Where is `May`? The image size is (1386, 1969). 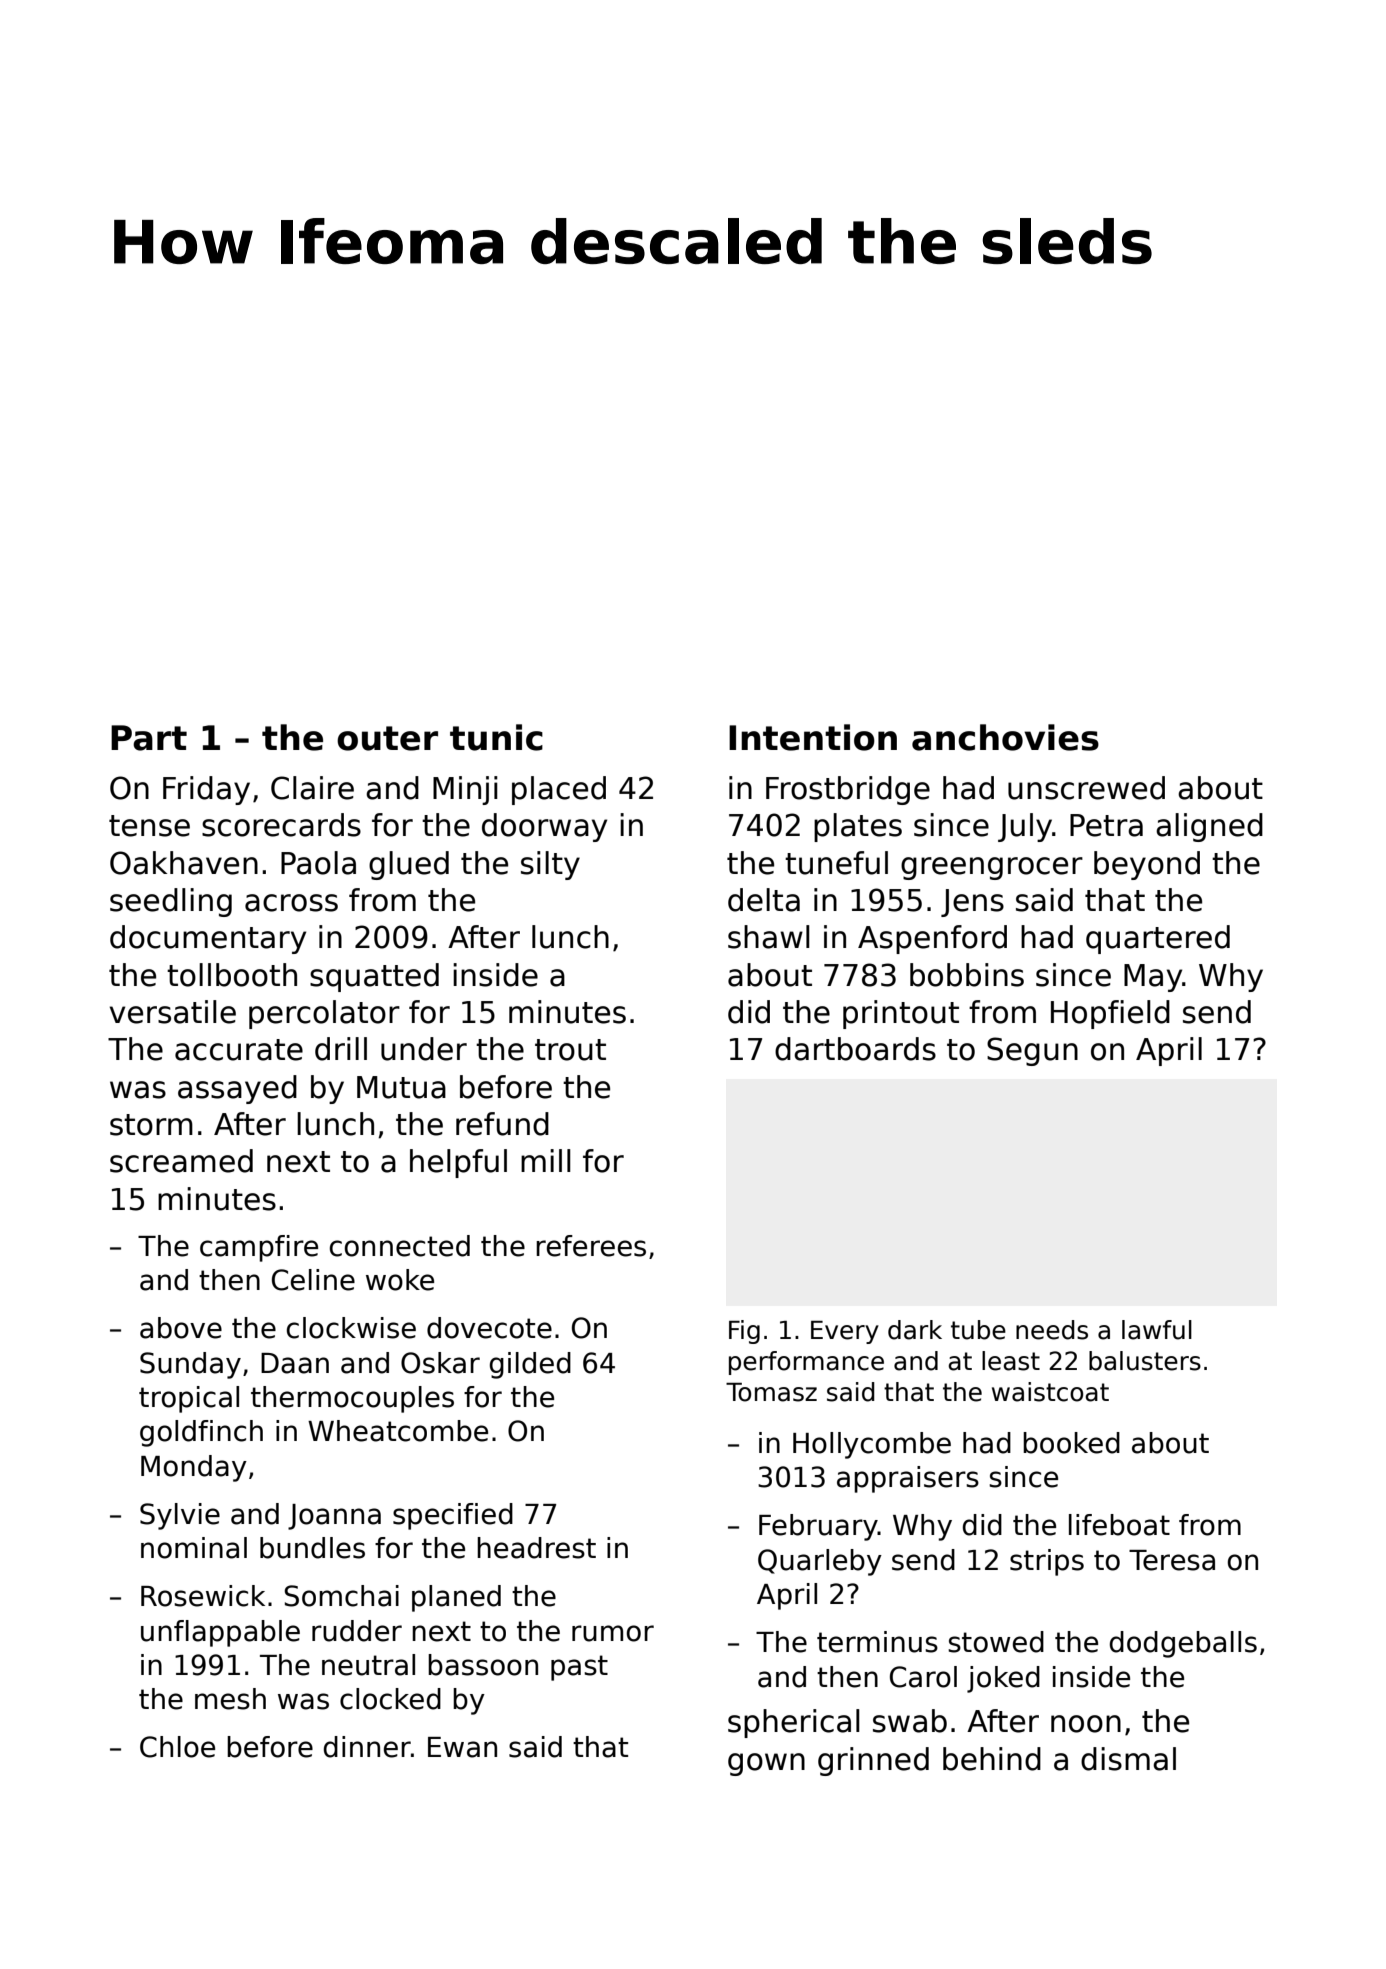
May is located at coordinates (1153, 978).
